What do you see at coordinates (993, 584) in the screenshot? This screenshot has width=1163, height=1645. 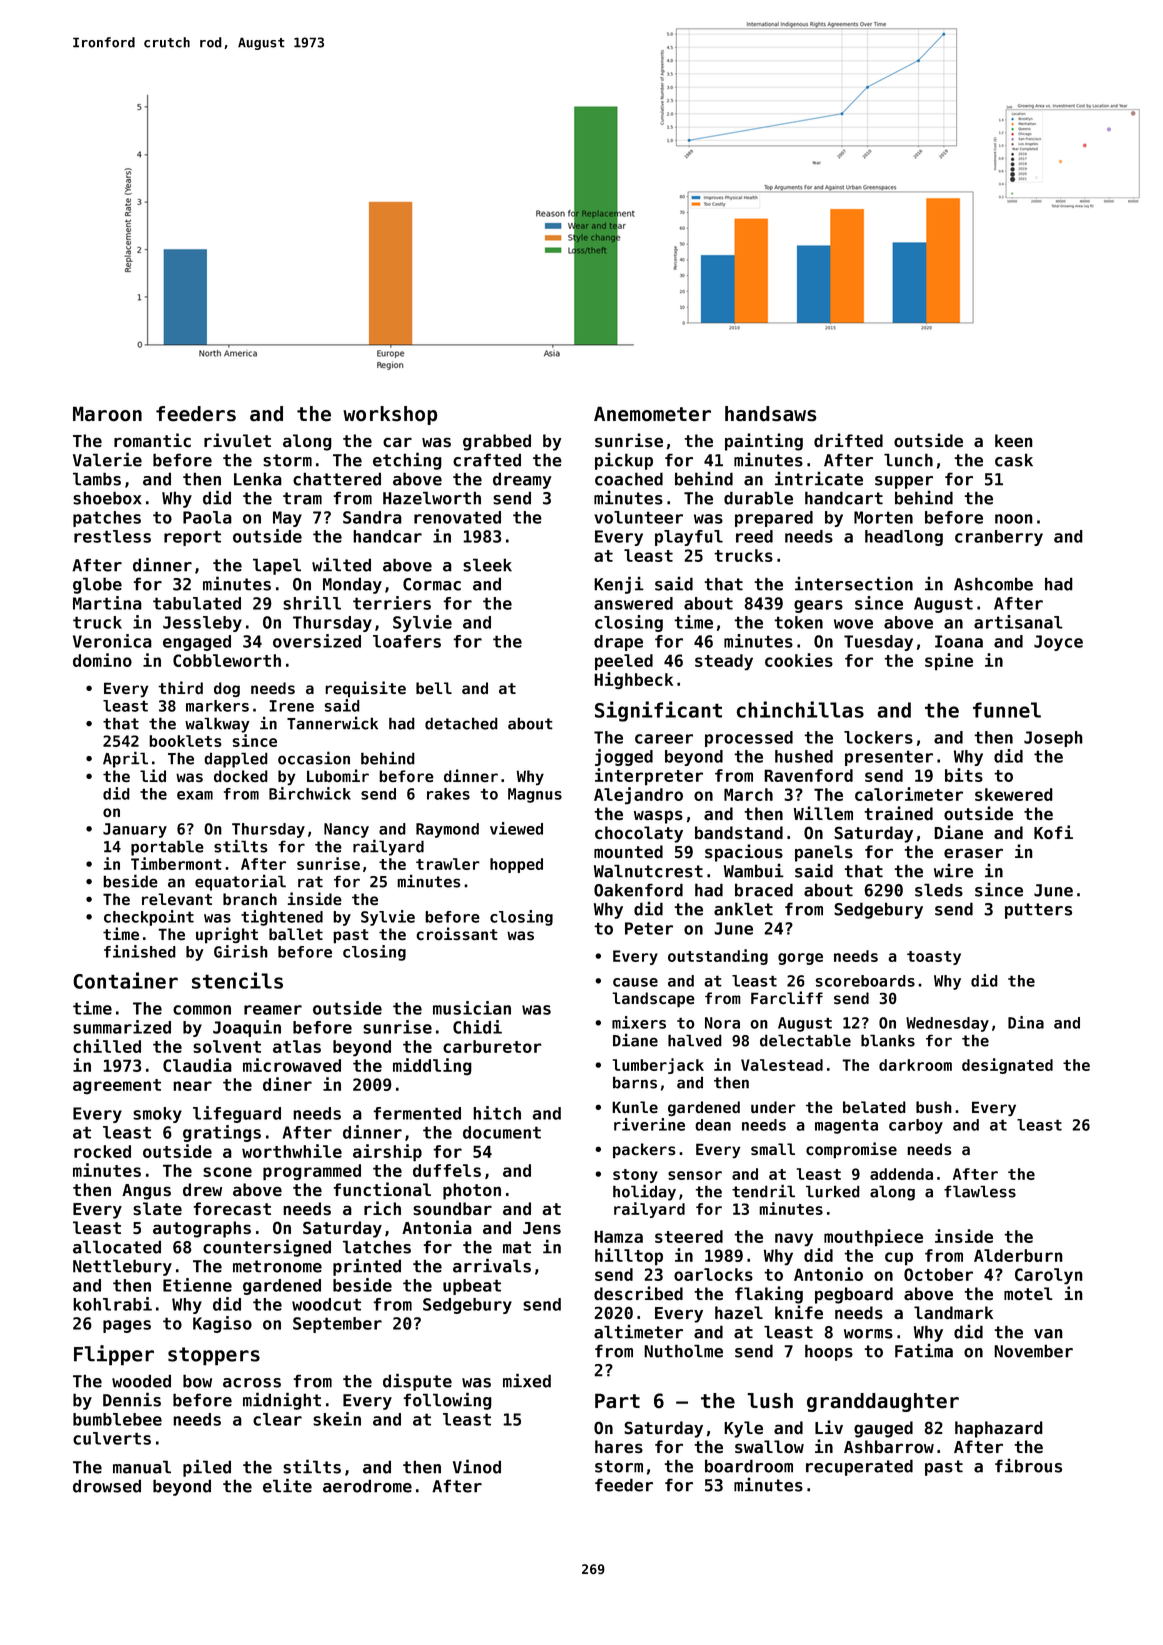 I see `Ashcombe` at bounding box center [993, 584].
